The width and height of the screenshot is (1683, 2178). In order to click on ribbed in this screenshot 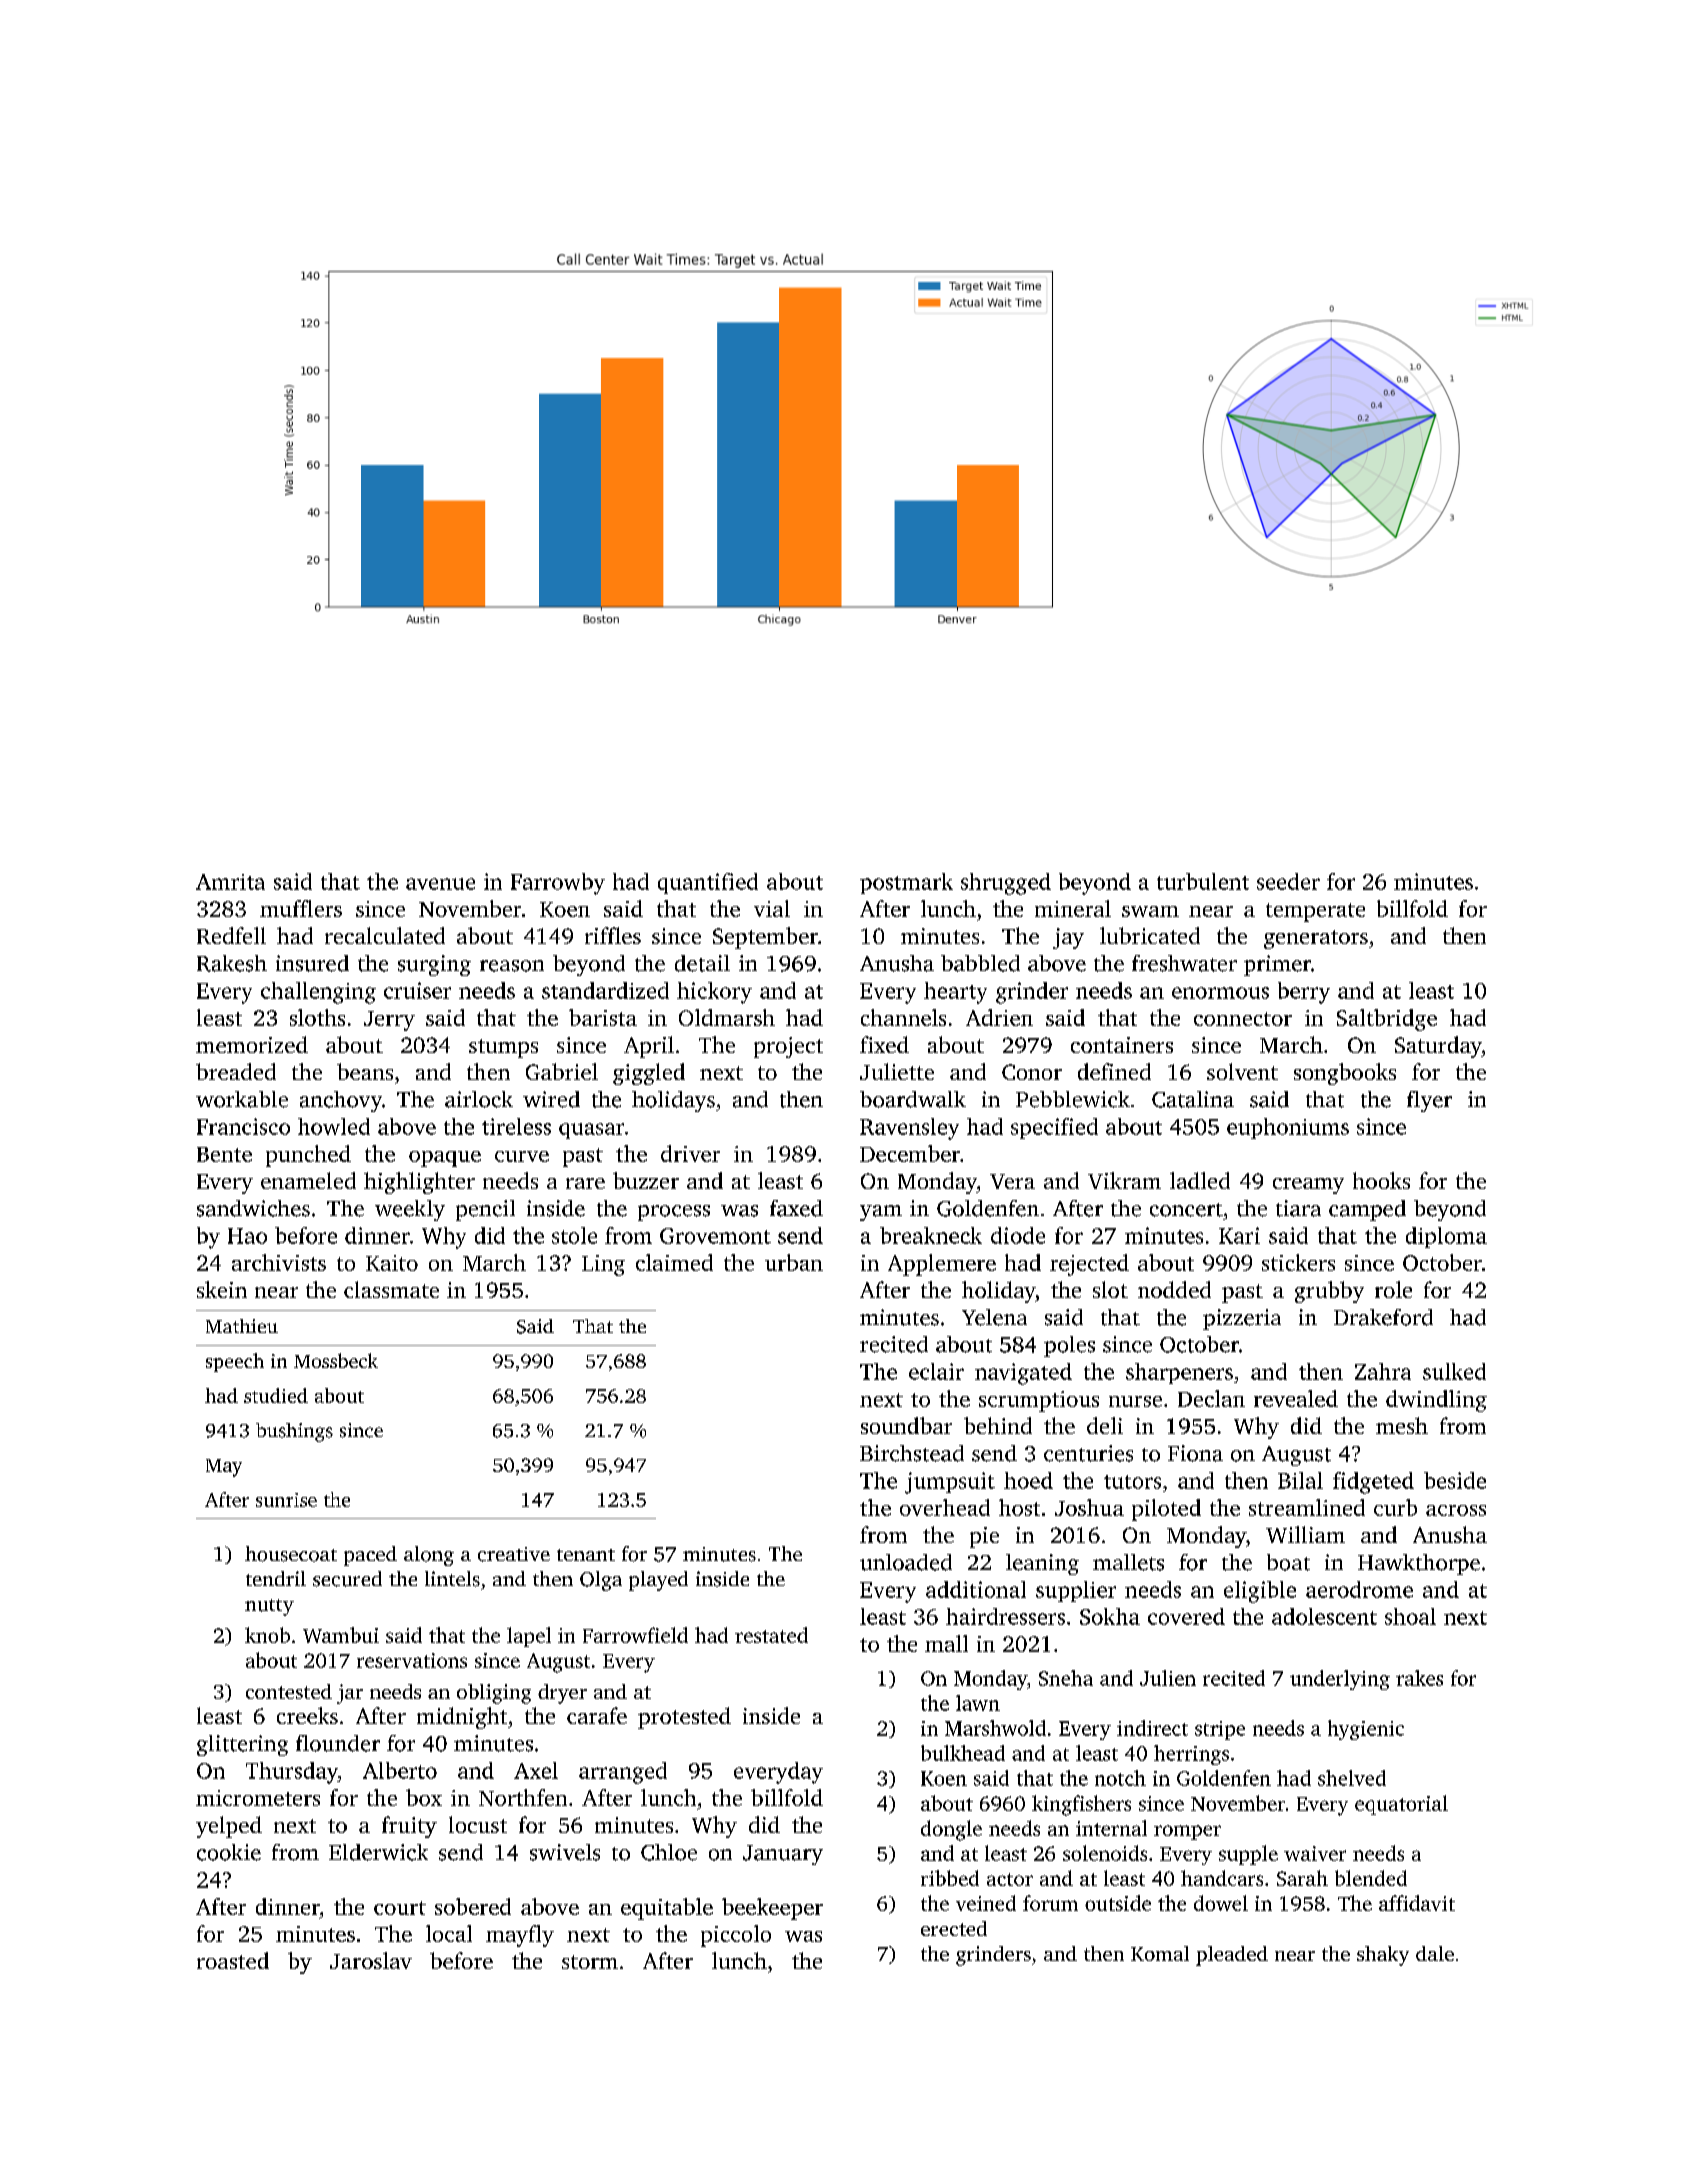, I will do `click(950, 1878)`.
